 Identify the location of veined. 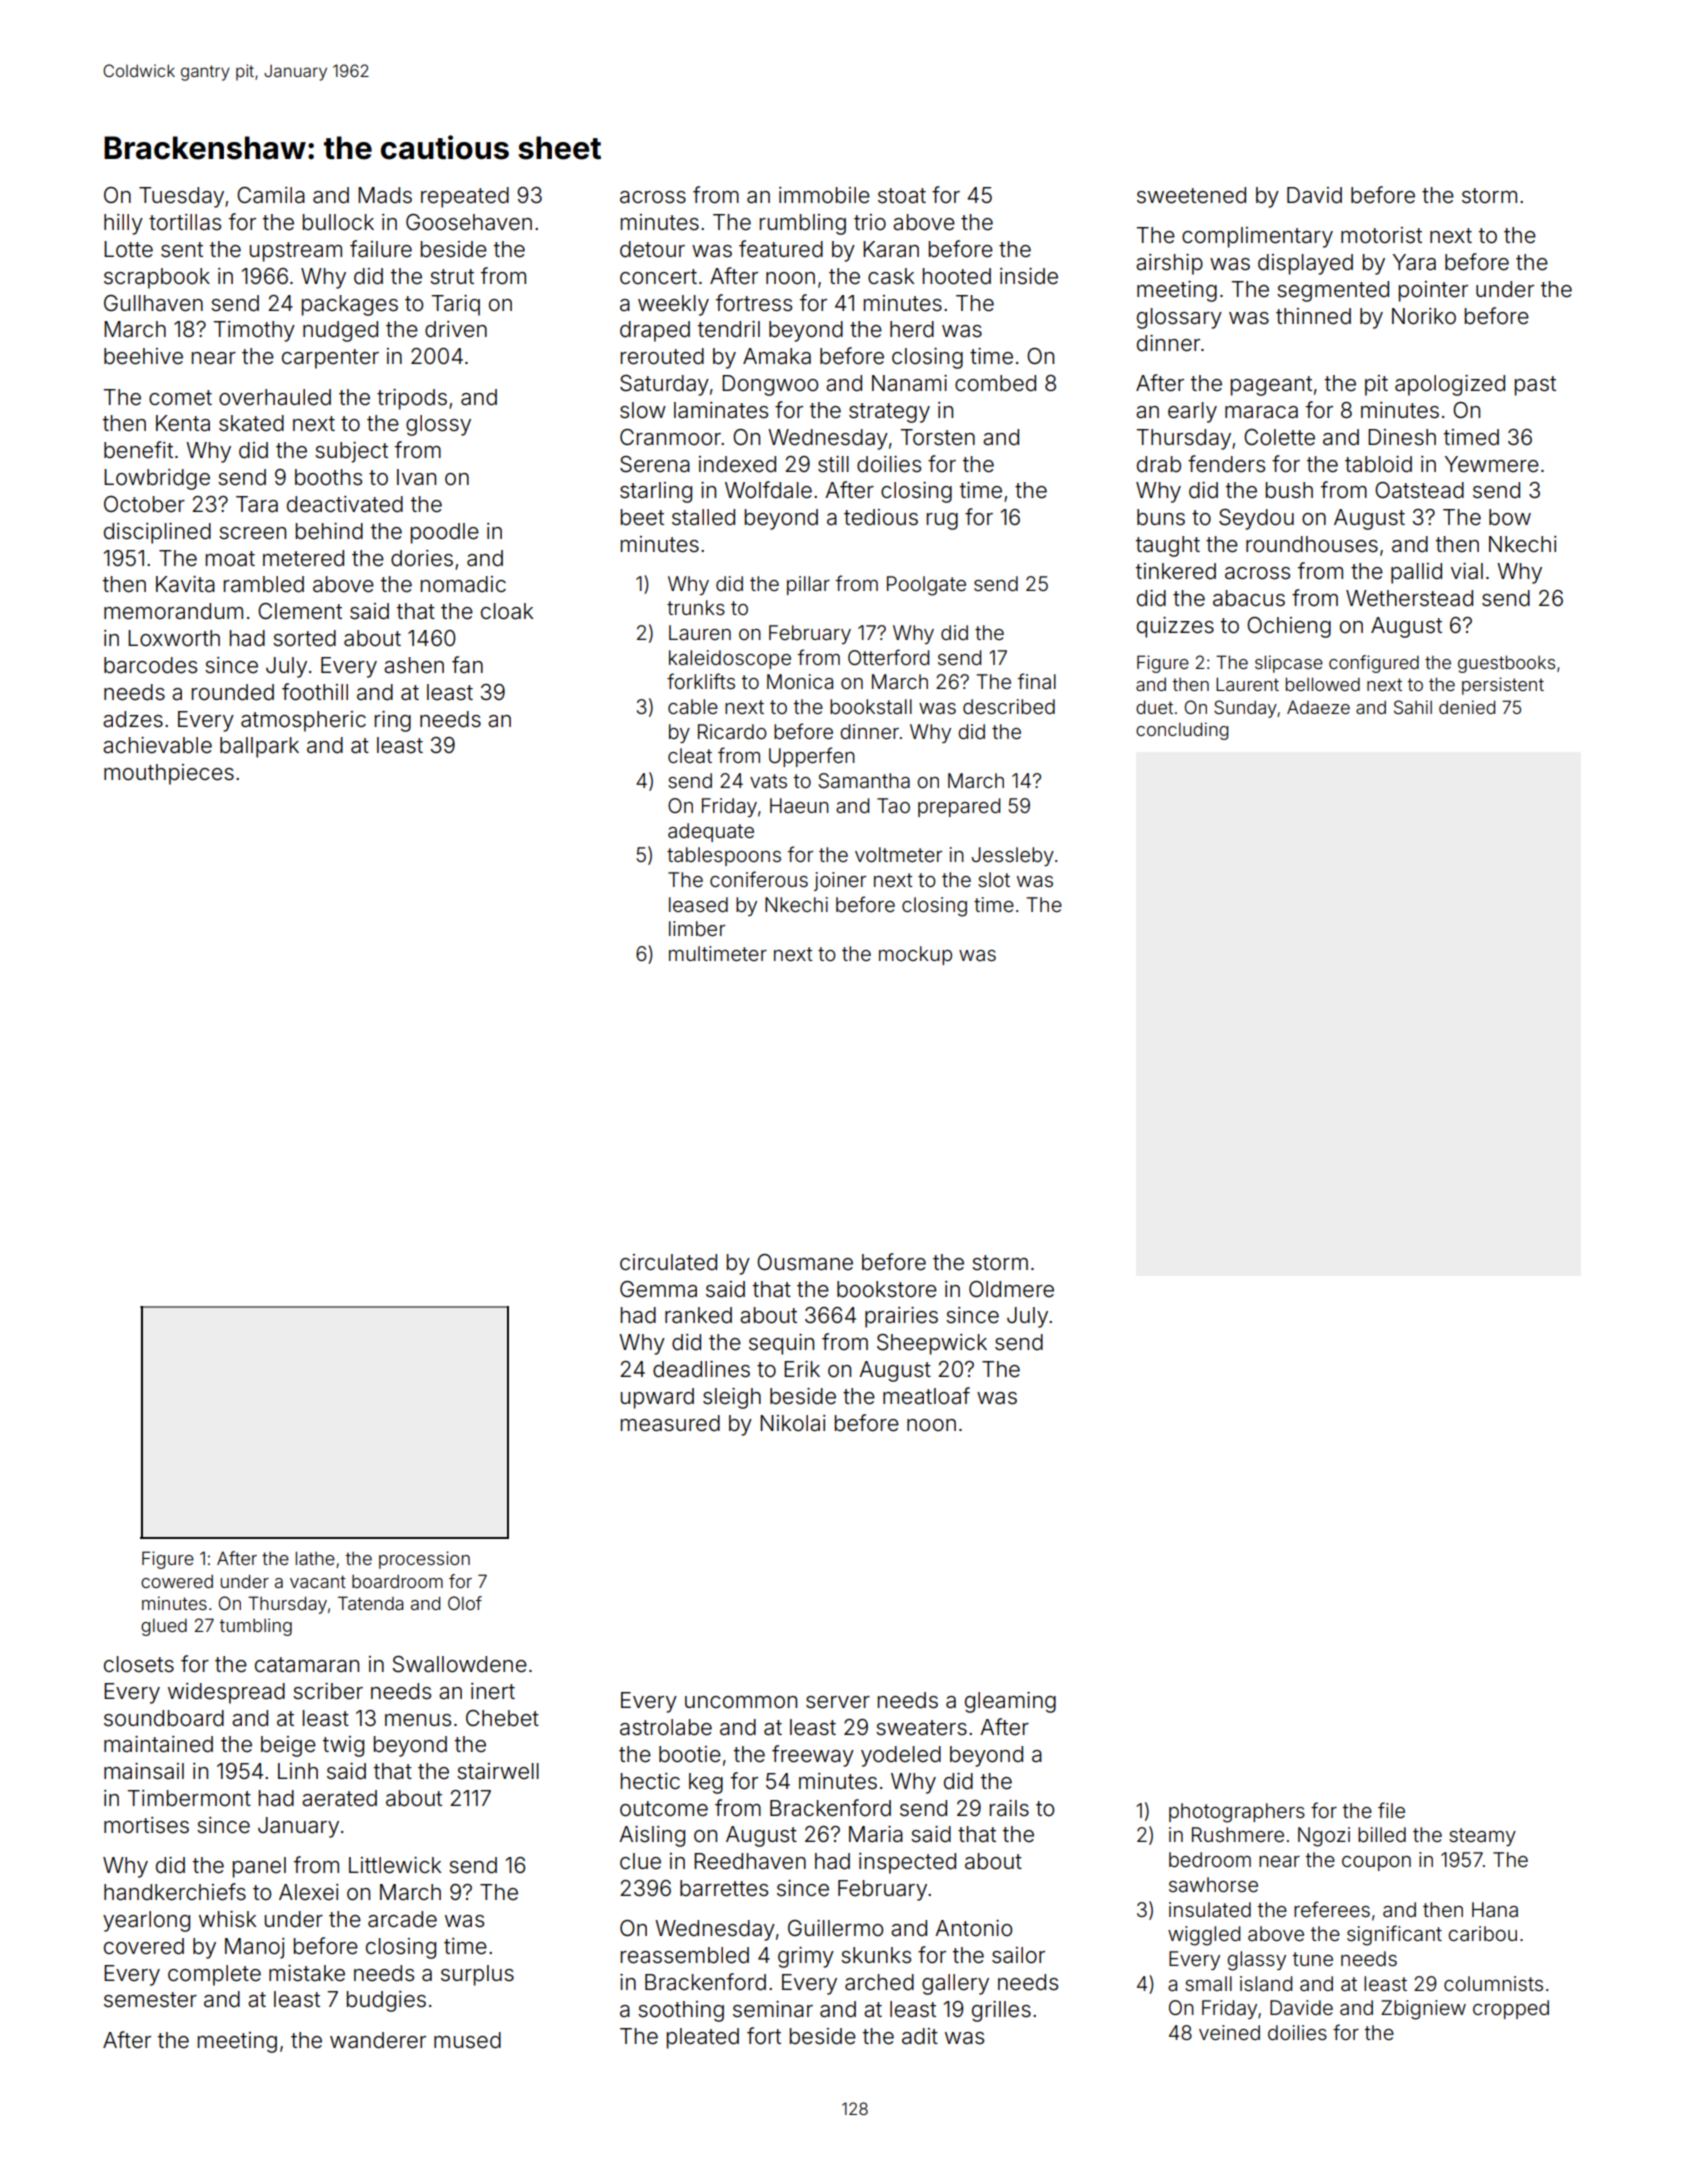
(1229, 2032).
